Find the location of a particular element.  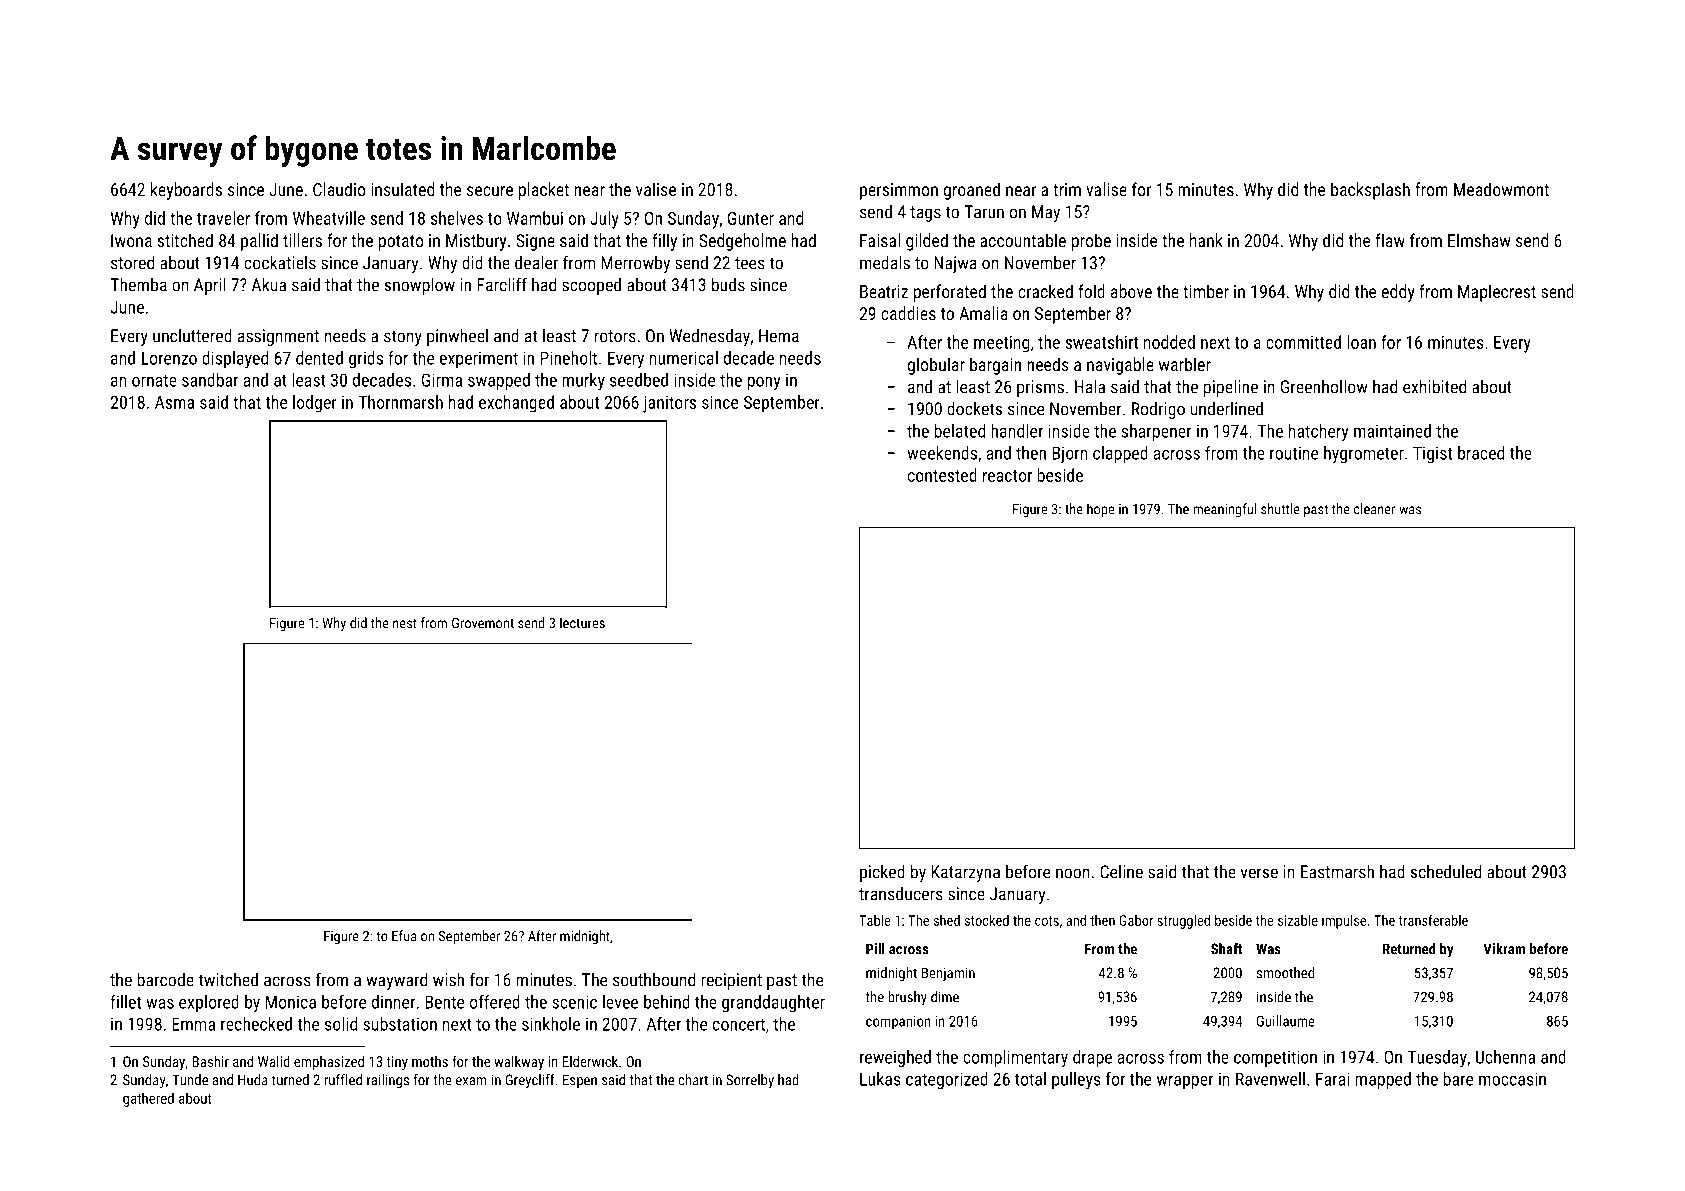

perforated is located at coordinates (950, 293).
